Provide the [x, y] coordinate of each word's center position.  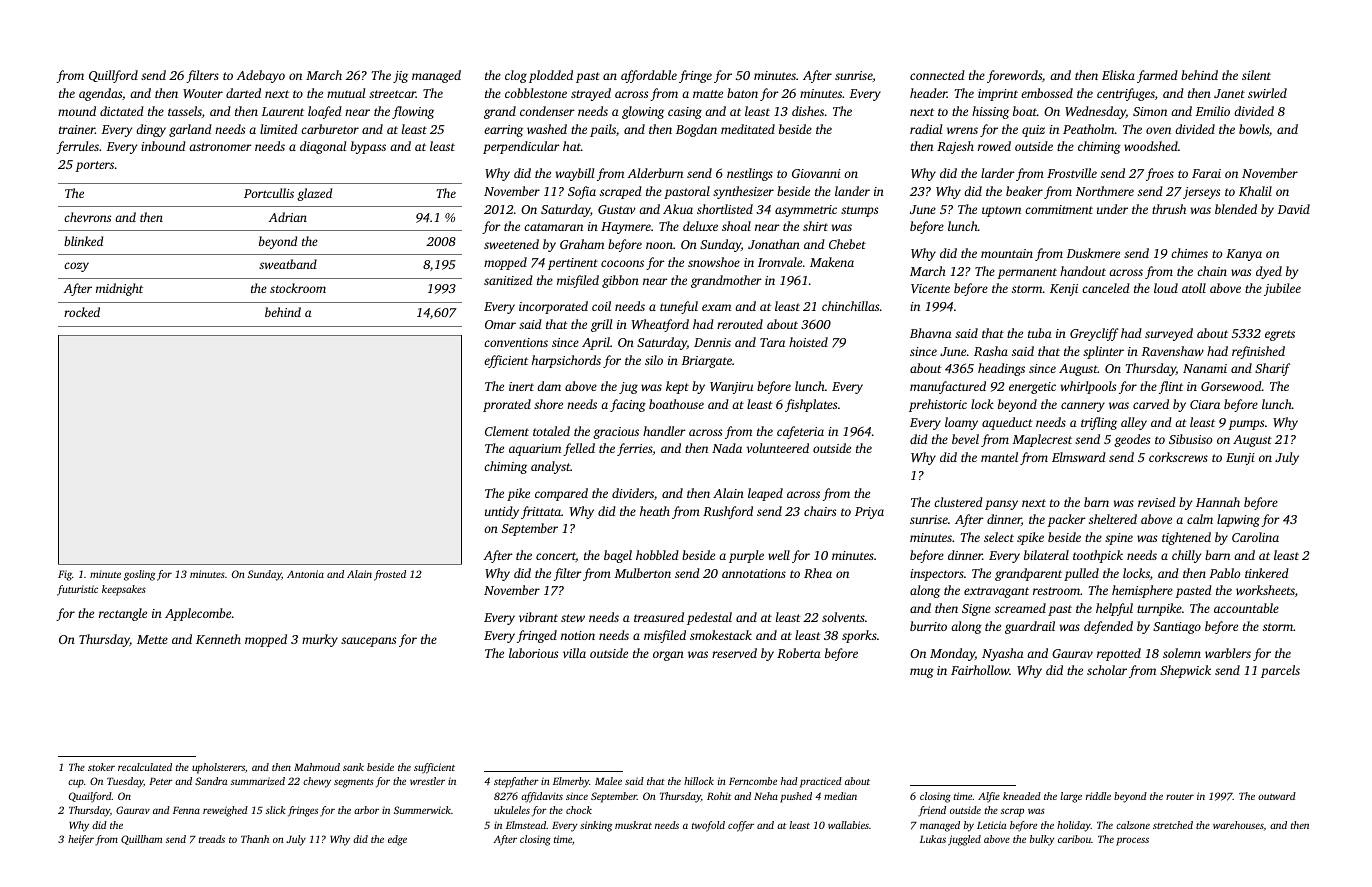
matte [708, 94]
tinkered [1267, 573]
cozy [76, 267]
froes [1160, 174]
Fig [65, 575]
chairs [820, 511]
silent [1256, 75]
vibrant [538, 617]
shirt [815, 226]
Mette [152, 639]
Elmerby [571, 782]
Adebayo [260, 76]
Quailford [90, 797]
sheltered [1113, 519]
